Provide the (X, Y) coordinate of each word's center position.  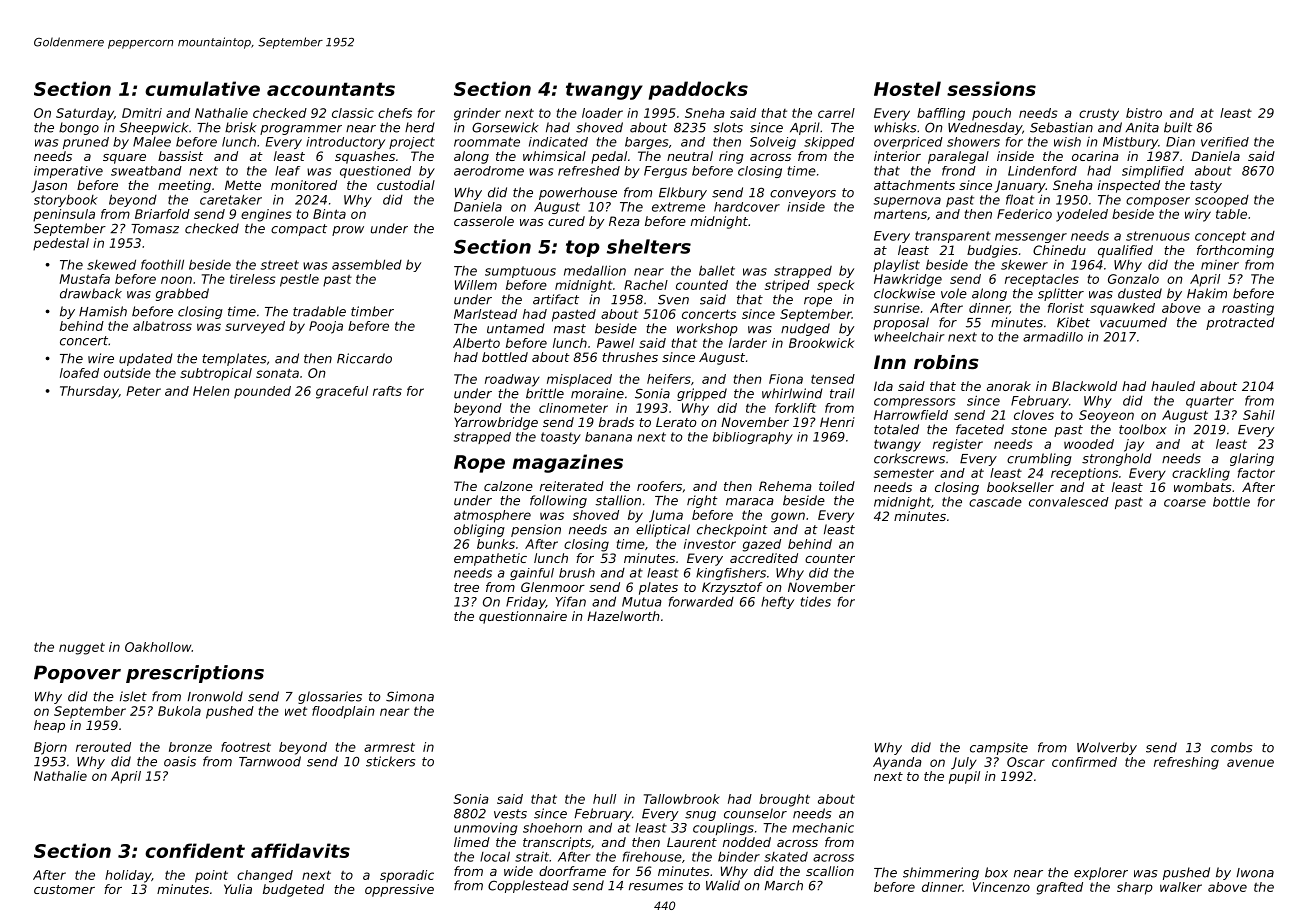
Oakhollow (158, 647)
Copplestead (528, 886)
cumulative (202, 88)
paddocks (698, 90)
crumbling (1039, 459)
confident (195, 850)
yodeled (1082, 215)
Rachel (646, 285)
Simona (410, 696)
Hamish (103, 311)
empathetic (490, 559)
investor (710, 544)
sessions (991, 88)
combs (1232, 747)
